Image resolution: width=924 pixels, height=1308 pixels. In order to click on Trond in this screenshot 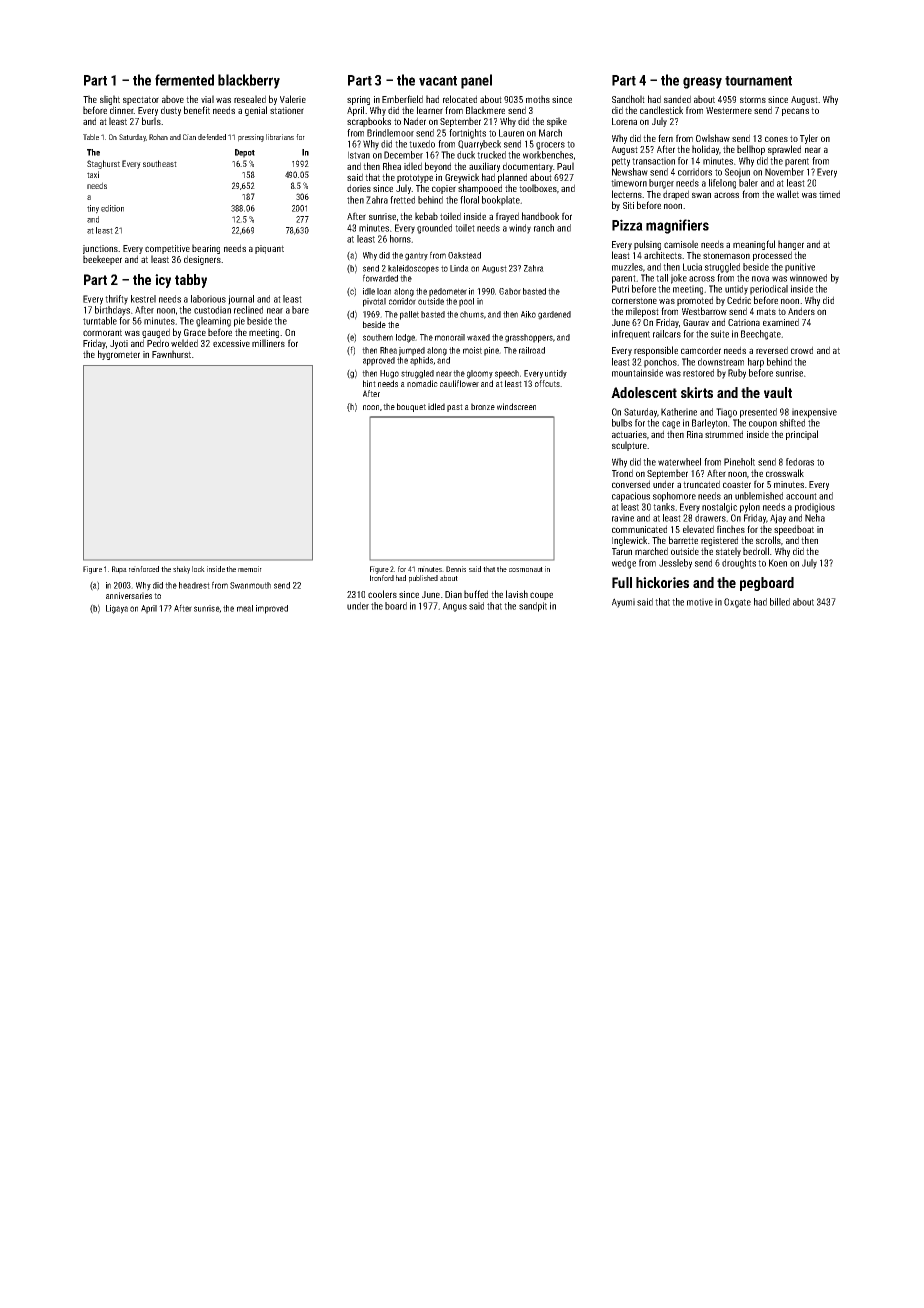, I will do `click(622, 473)`.
